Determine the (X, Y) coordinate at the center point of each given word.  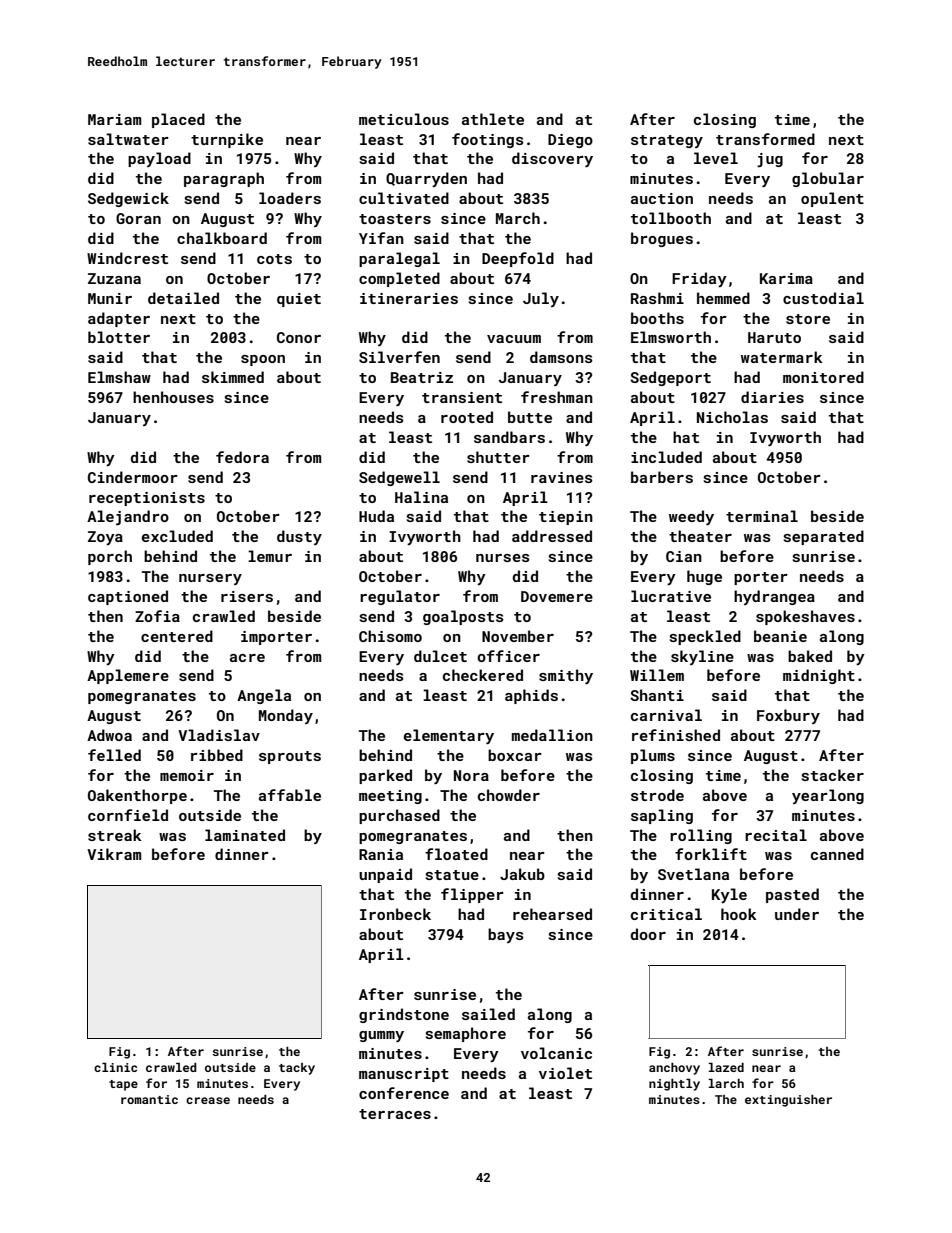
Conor (299, 337)
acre (247, 658)
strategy (667, 141)
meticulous (404, 119)
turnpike (227, 140)
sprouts (290, 757)
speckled (705, 637)
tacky (297, 1069)
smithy (566, 676)
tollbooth (671, 218)
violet (565, 1073)
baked (810, 656)
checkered (483, 675)
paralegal (399, 259)
